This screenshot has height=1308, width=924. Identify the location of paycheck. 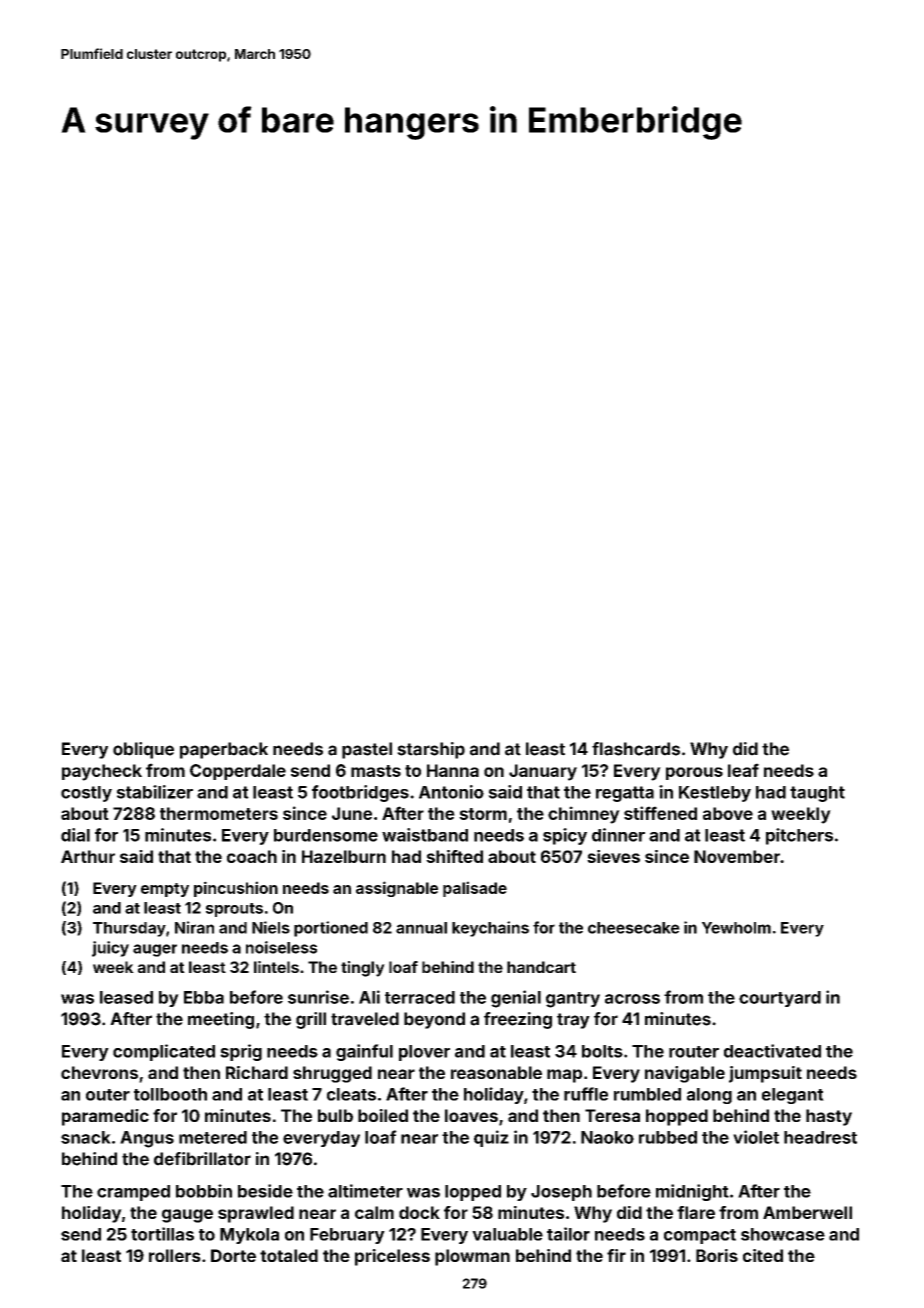
(102, 772).
